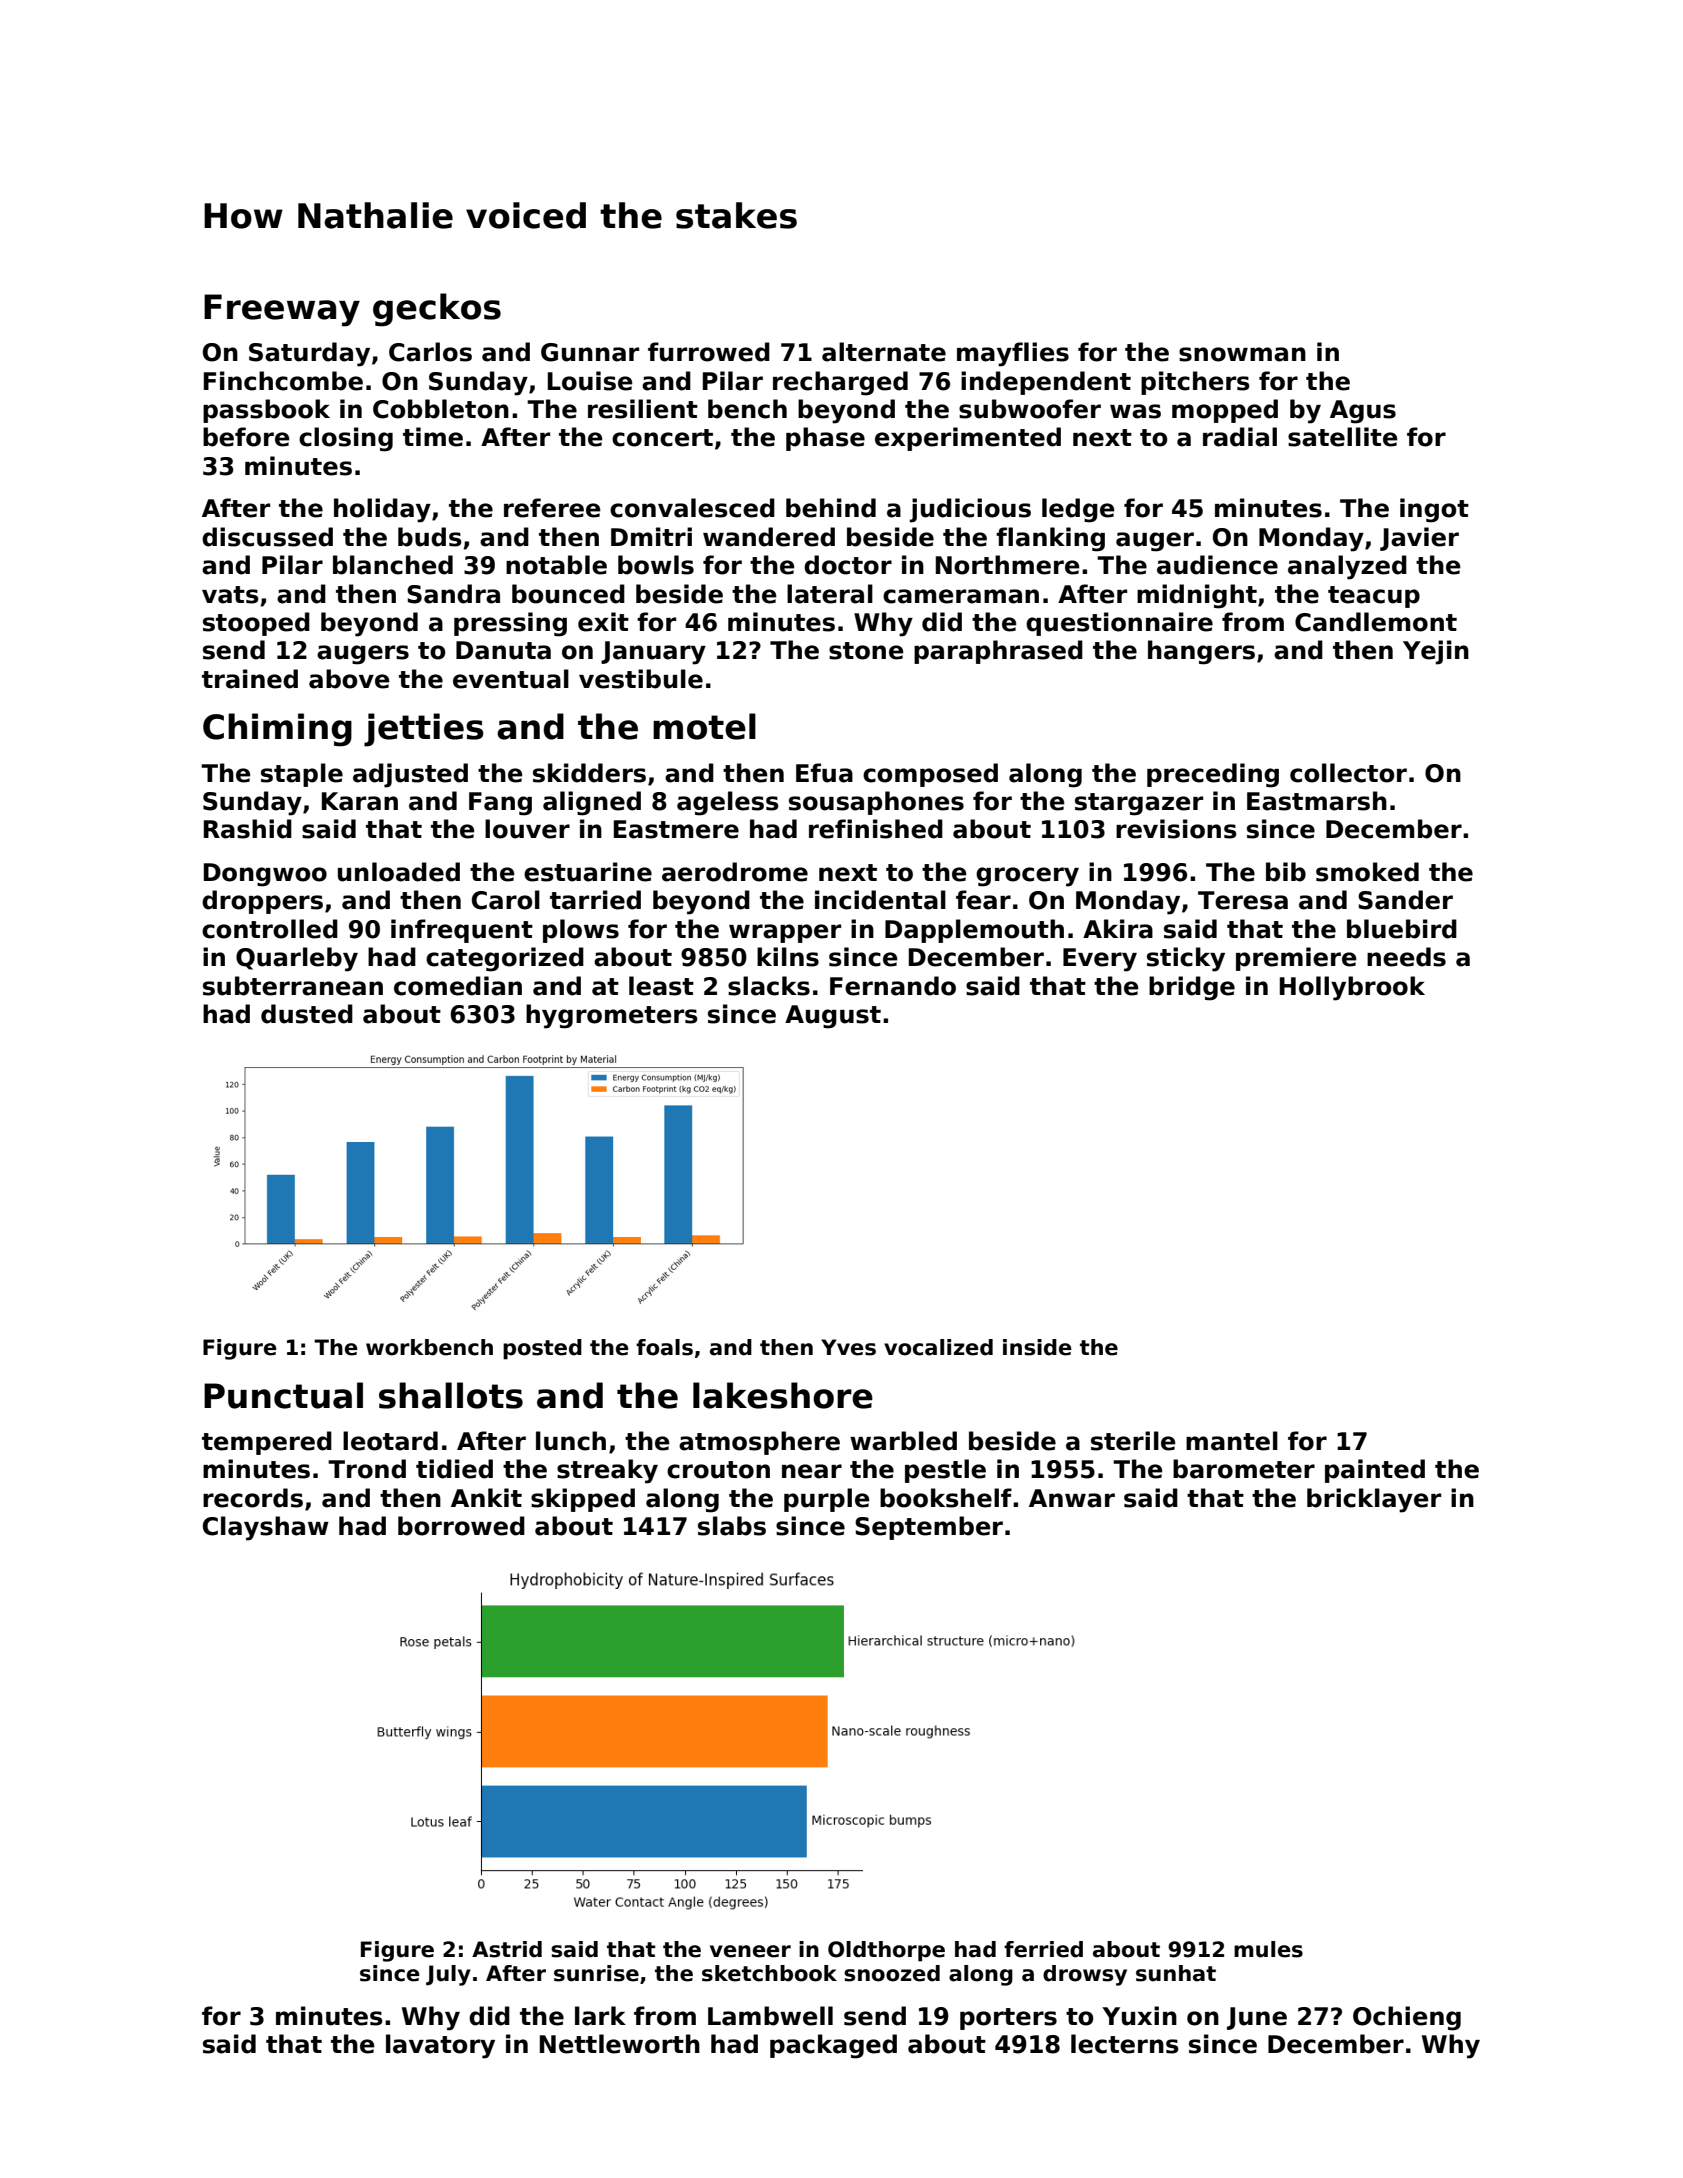 The image size is (1683, 2178). Describe the element at coordinates (946, 1498) in the screenshot. I see `bookshelf` at that location.
